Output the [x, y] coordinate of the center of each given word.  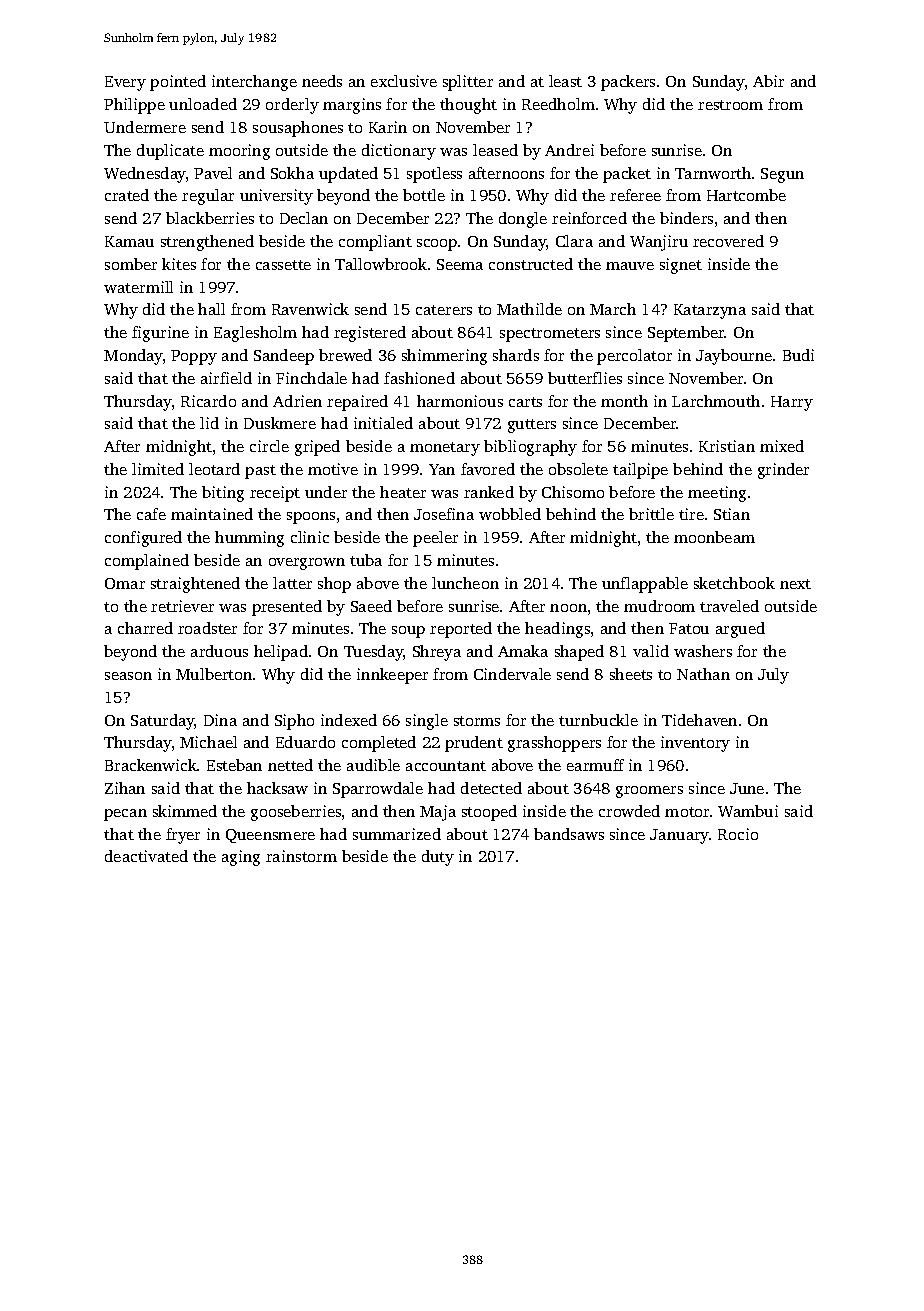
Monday [133, 357]
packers [628, 83]
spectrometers [550, 335]
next [795, 584]
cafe [151, 514]
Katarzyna [710, 311]
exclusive [404, 81]
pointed [178, 83]
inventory [695, 744]
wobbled [510, 514]
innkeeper [392, 676]
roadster [207, 628]
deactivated [146, 856]
